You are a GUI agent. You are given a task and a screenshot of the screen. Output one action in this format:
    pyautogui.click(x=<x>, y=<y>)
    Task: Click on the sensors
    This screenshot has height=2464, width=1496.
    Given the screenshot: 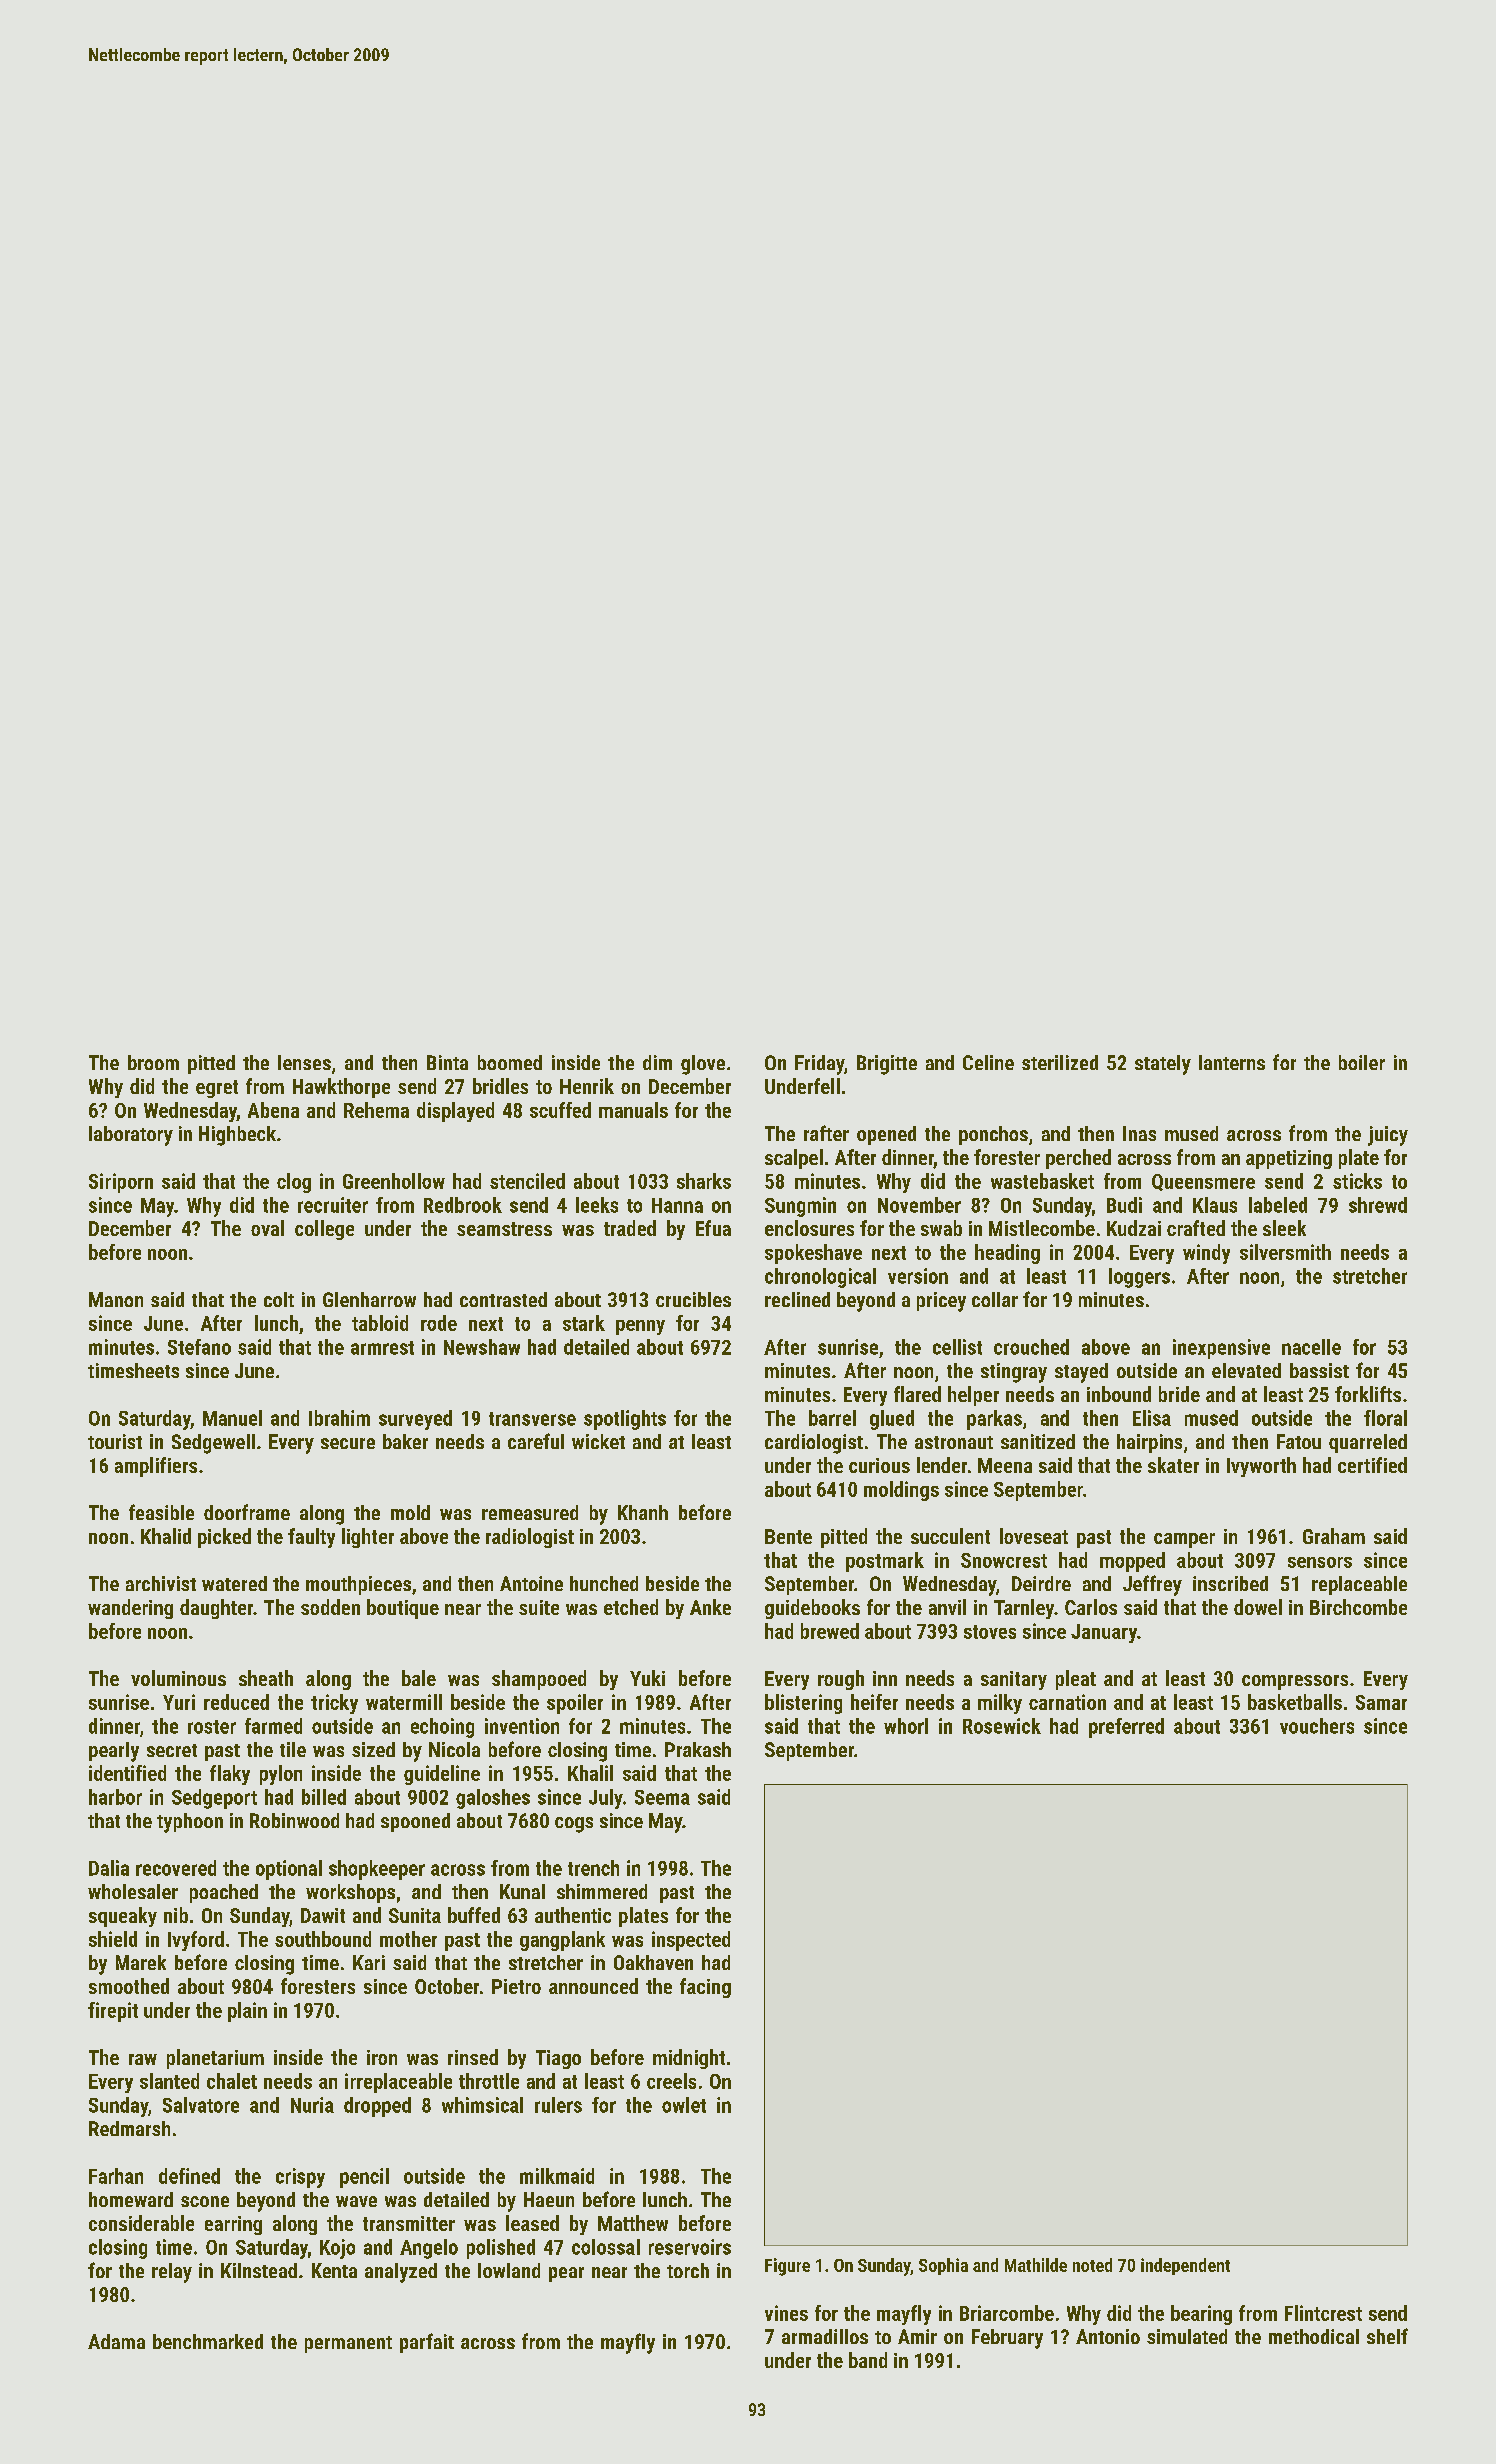 What is the action you would take?
    pyautogui.click(x=1320, y=1562)
